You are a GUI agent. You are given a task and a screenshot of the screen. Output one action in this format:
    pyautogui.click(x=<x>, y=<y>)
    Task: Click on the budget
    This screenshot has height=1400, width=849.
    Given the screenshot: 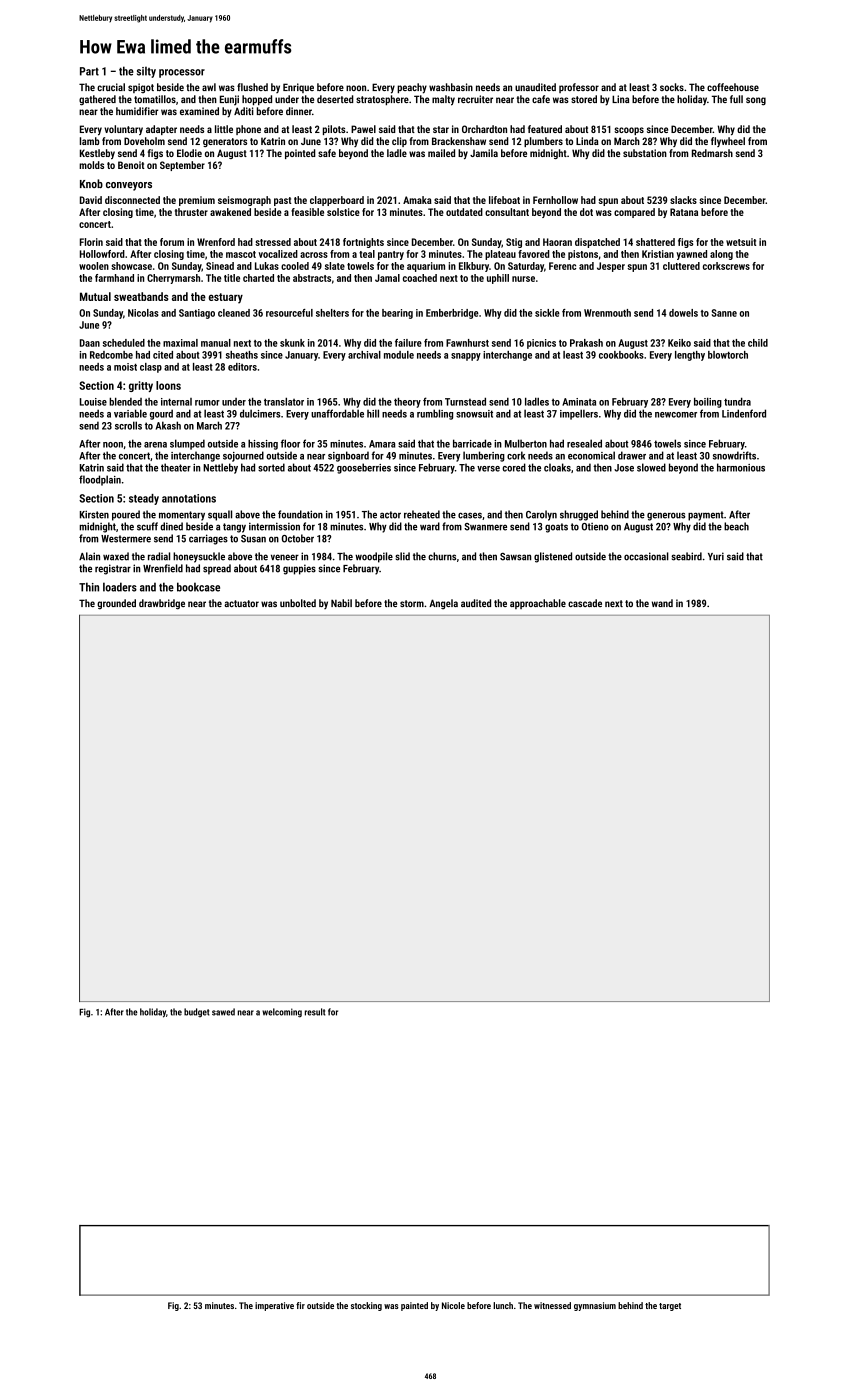 What is the action you would take?
    pyautogui.click(x=197, y=1012)
